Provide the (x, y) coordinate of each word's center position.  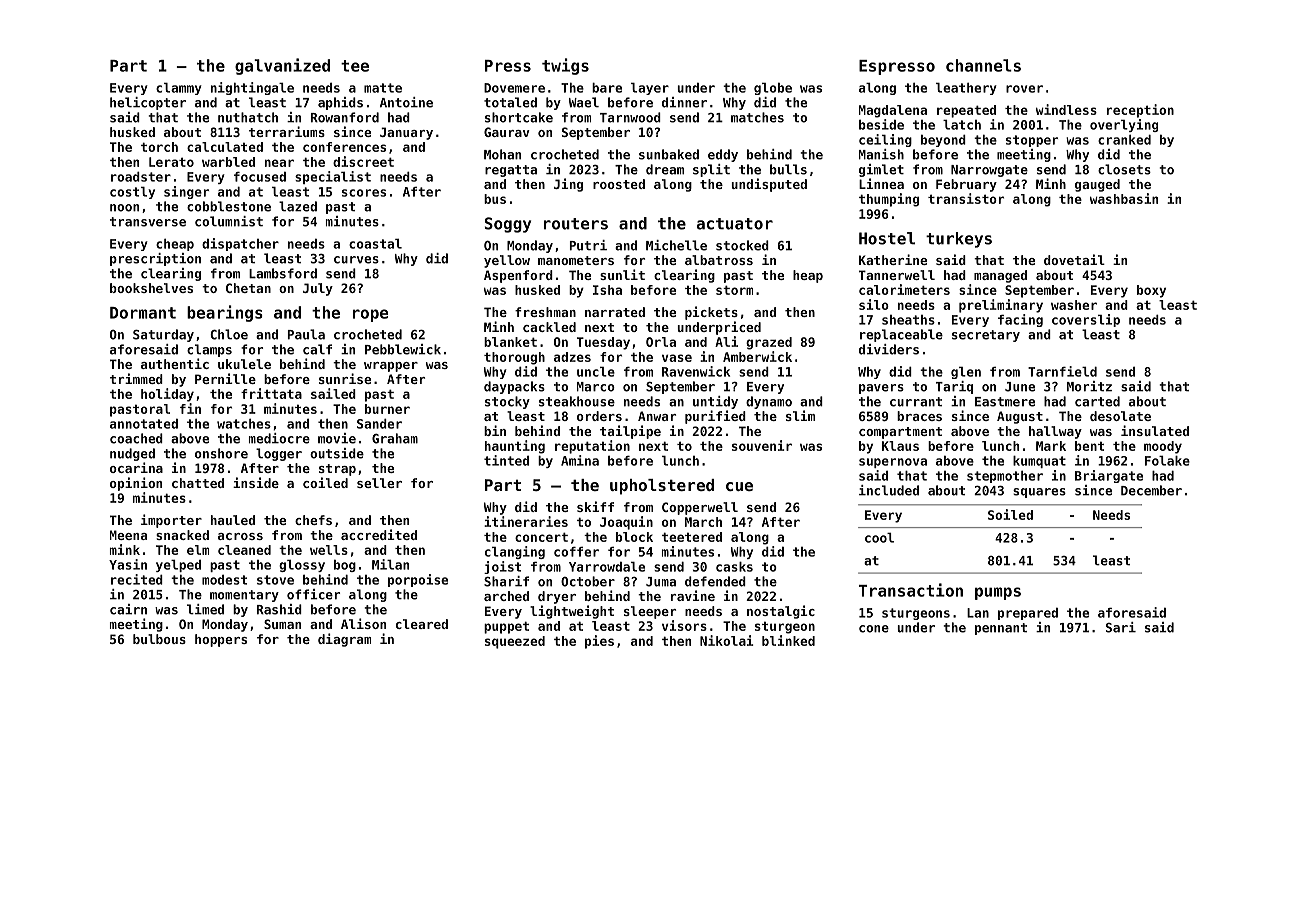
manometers (576, 260)
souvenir (762, 445)
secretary (986, 336)
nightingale (252, 88)
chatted (198, 483)
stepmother (1005, 477)
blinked (788, 640)
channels (983, 65)
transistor (966, 198)
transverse (148, 222)
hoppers (221, 640)
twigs (565, 66)
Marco (596, 387)
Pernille (225, 378)
